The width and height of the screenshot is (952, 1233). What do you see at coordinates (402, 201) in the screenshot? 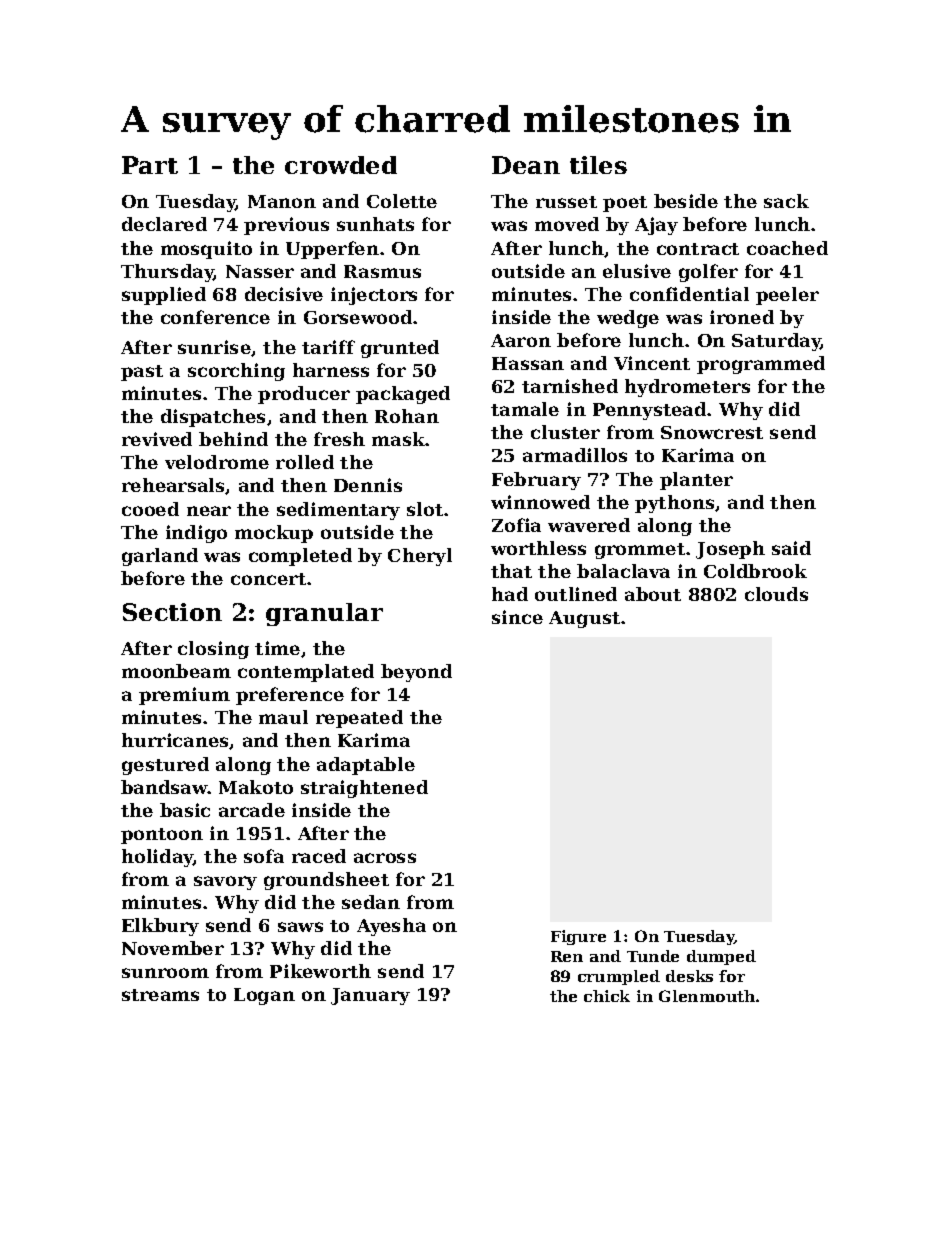
I see `Colette` at bounding box center [402, 201].
